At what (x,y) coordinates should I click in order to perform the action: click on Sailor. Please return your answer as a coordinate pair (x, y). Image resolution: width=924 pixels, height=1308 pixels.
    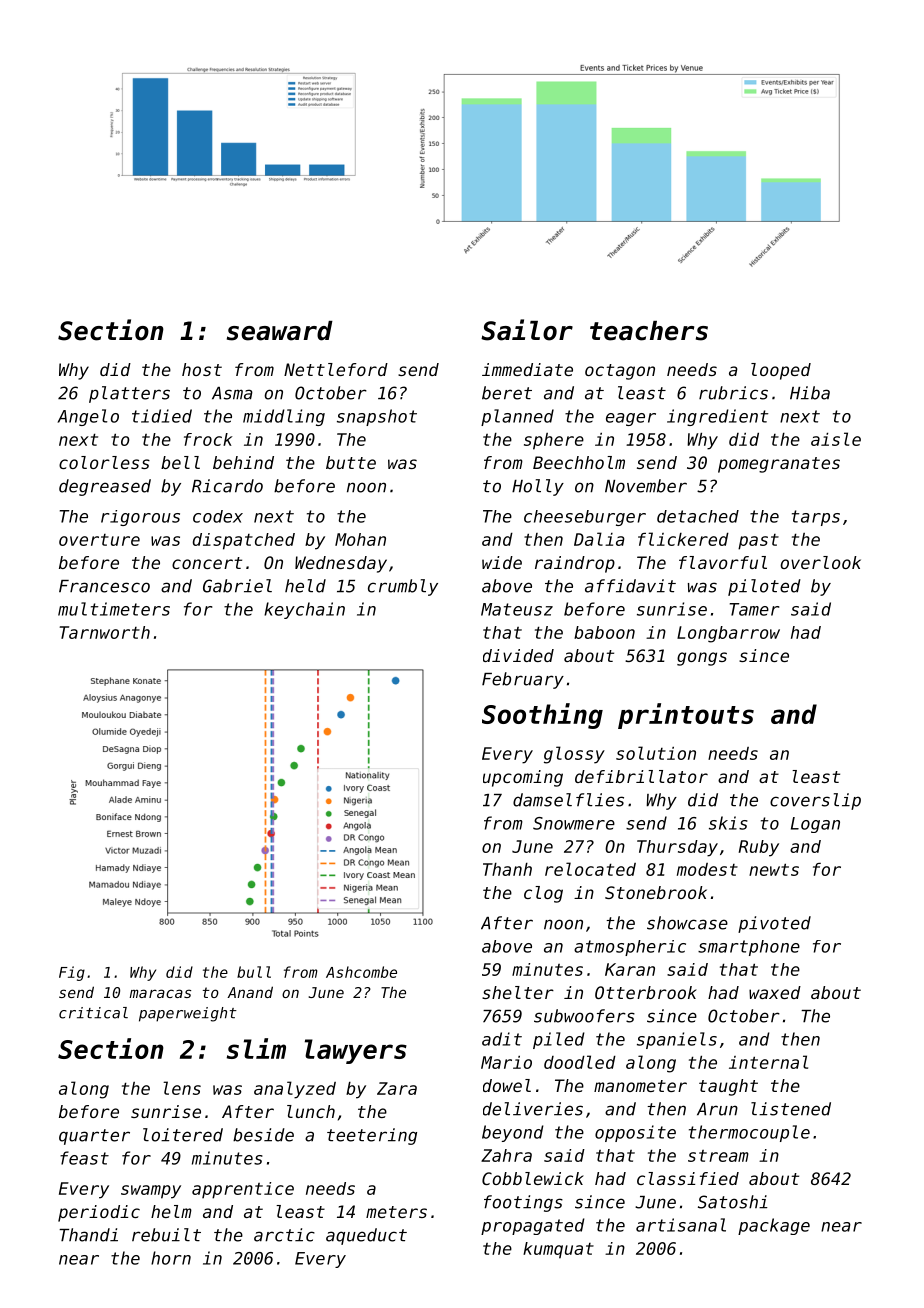
    Looking at the image, I should click on (527, 330).
